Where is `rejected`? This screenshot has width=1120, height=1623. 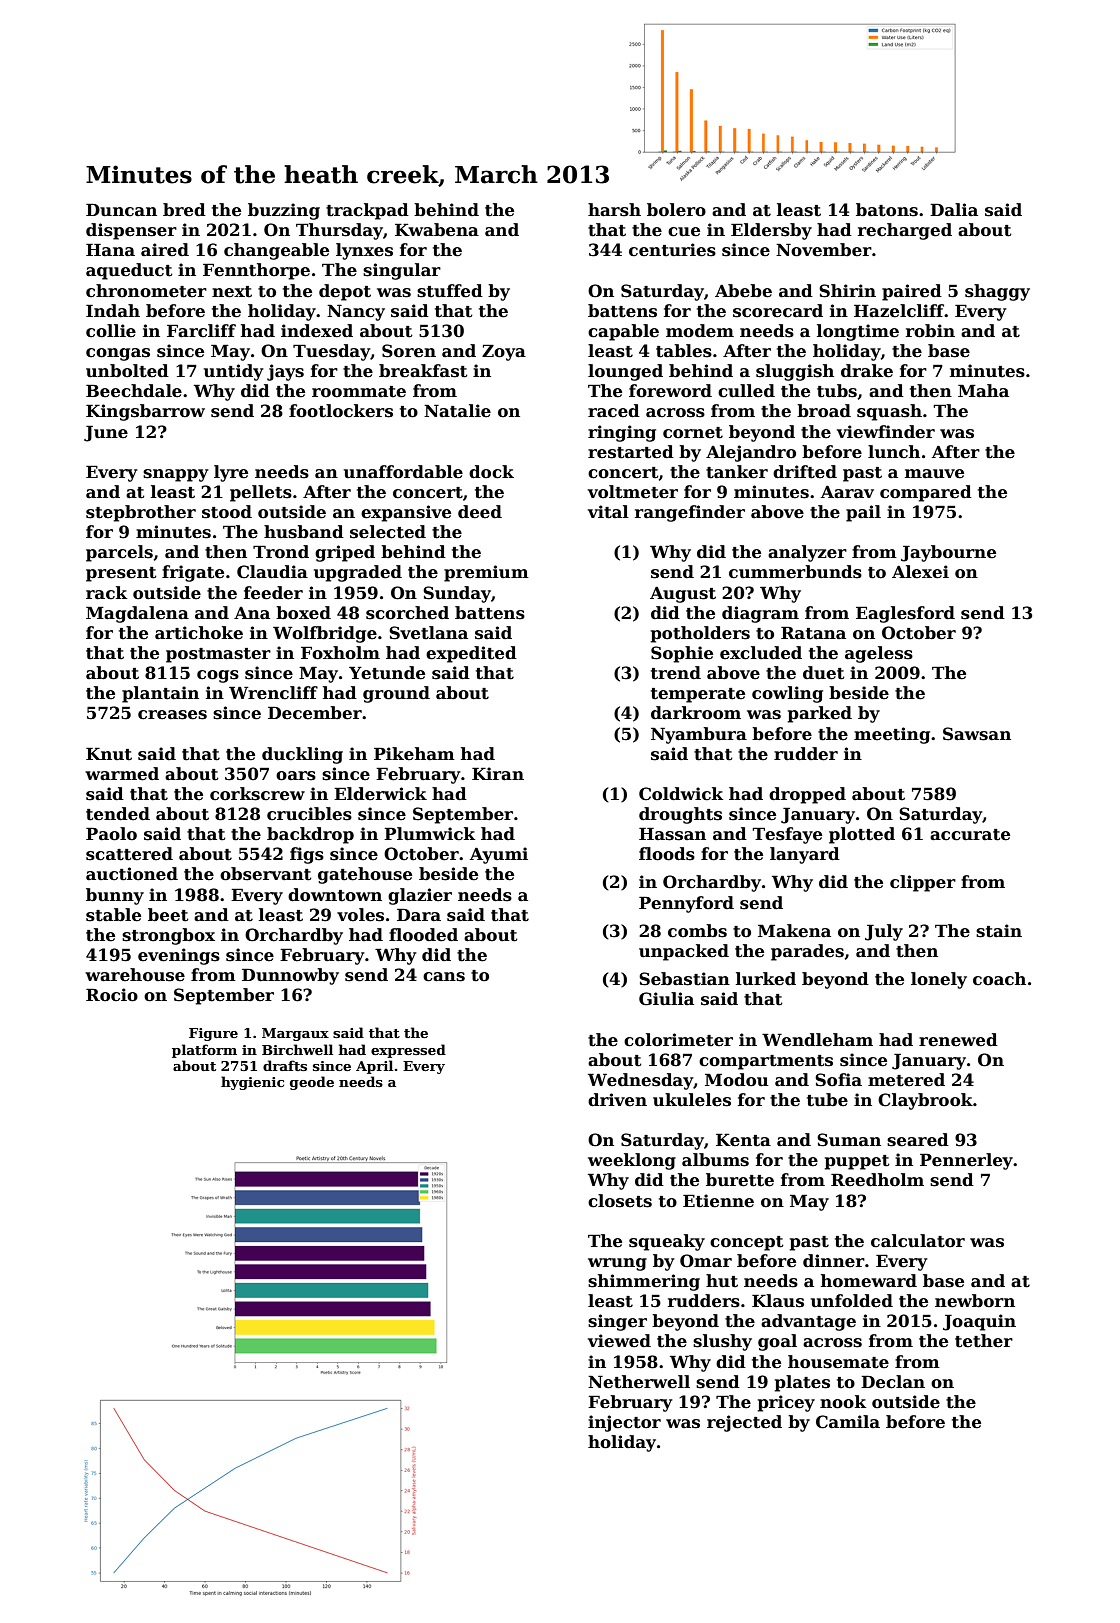
rejected is located at coordinates (744, 1423).
